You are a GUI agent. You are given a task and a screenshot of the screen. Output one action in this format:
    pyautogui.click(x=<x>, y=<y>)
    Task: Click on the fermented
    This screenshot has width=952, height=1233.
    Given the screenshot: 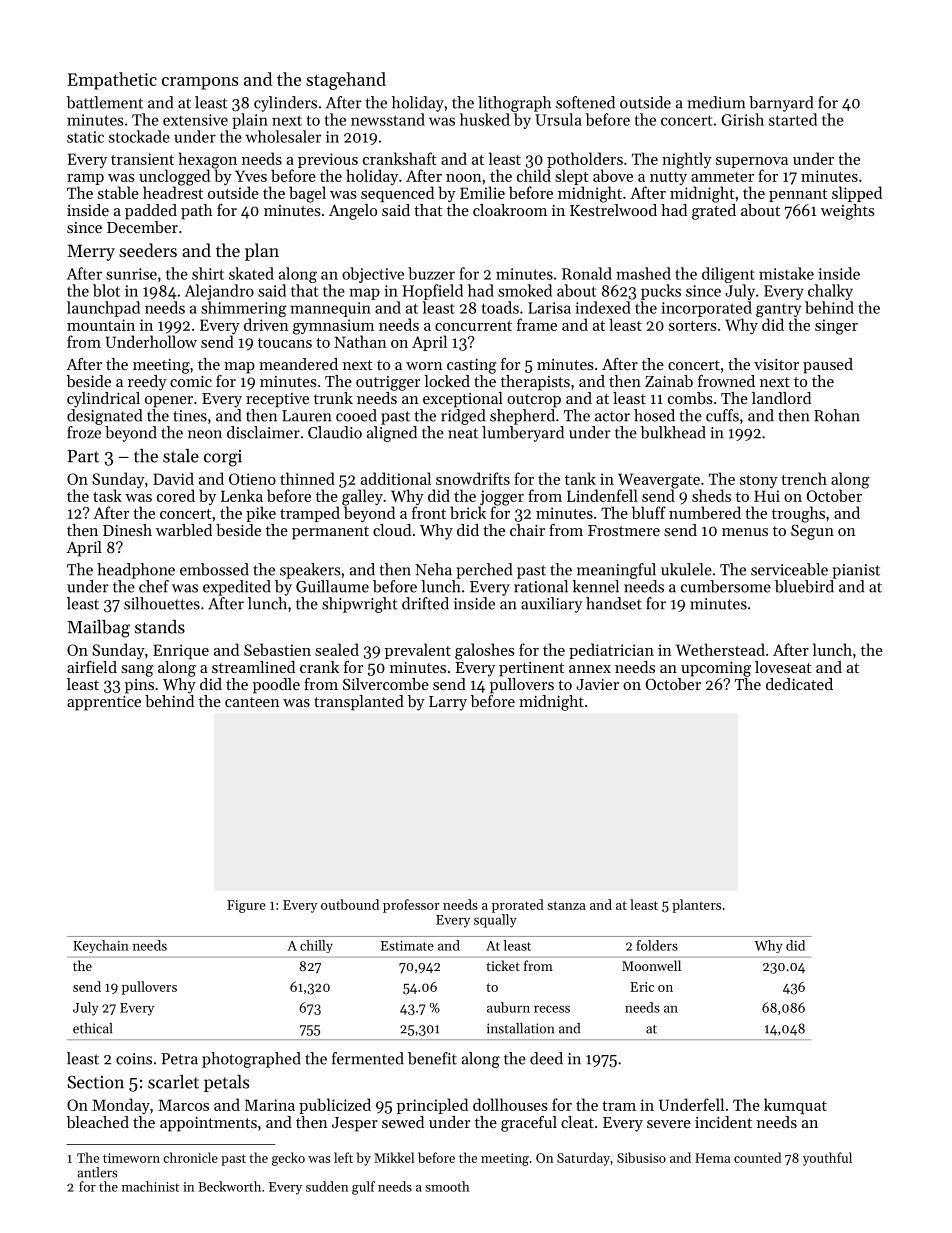 What is the action you would take?
    pyautogui.click(x=368, y=1058)
